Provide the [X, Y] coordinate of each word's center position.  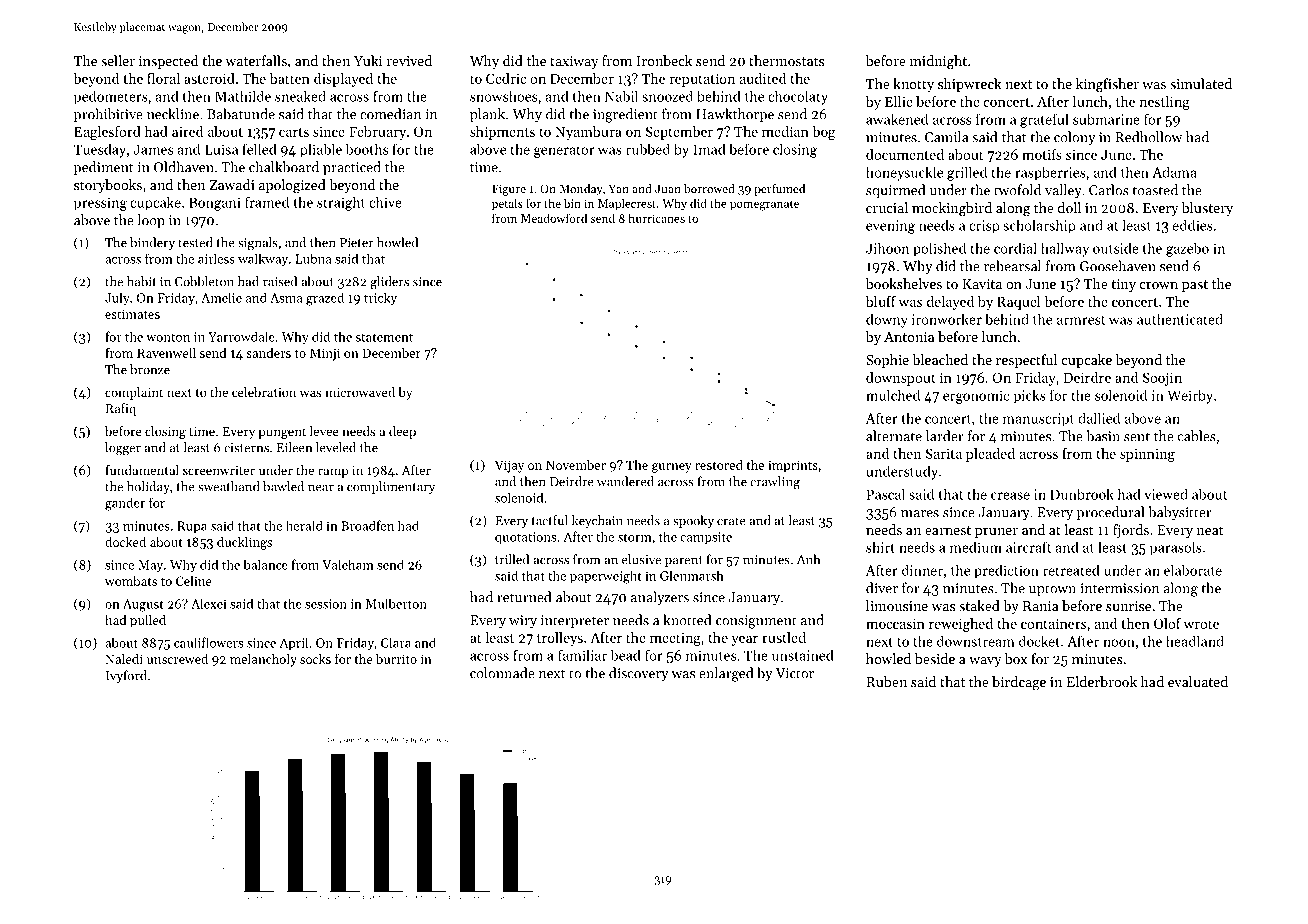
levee [324, 431]
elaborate [1193, 570]
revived [409, 60]
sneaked [300, 96]
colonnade [502, 673]
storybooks [108, 186]
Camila [947, 137]
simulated [1201, 83]
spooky [693, 521]
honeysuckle [904, 174]
